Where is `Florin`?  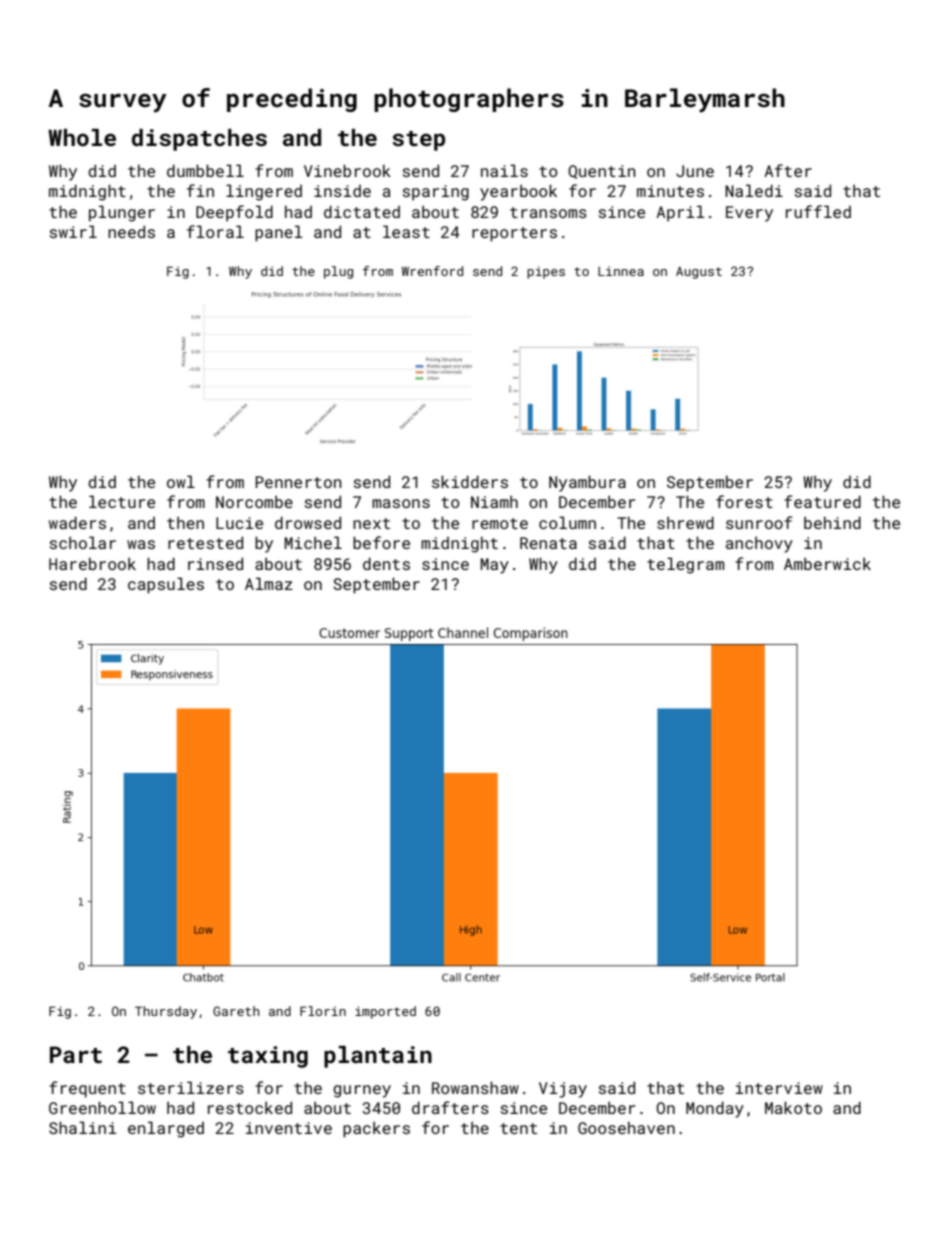
Florin is located at coordinates (323, 1011).
